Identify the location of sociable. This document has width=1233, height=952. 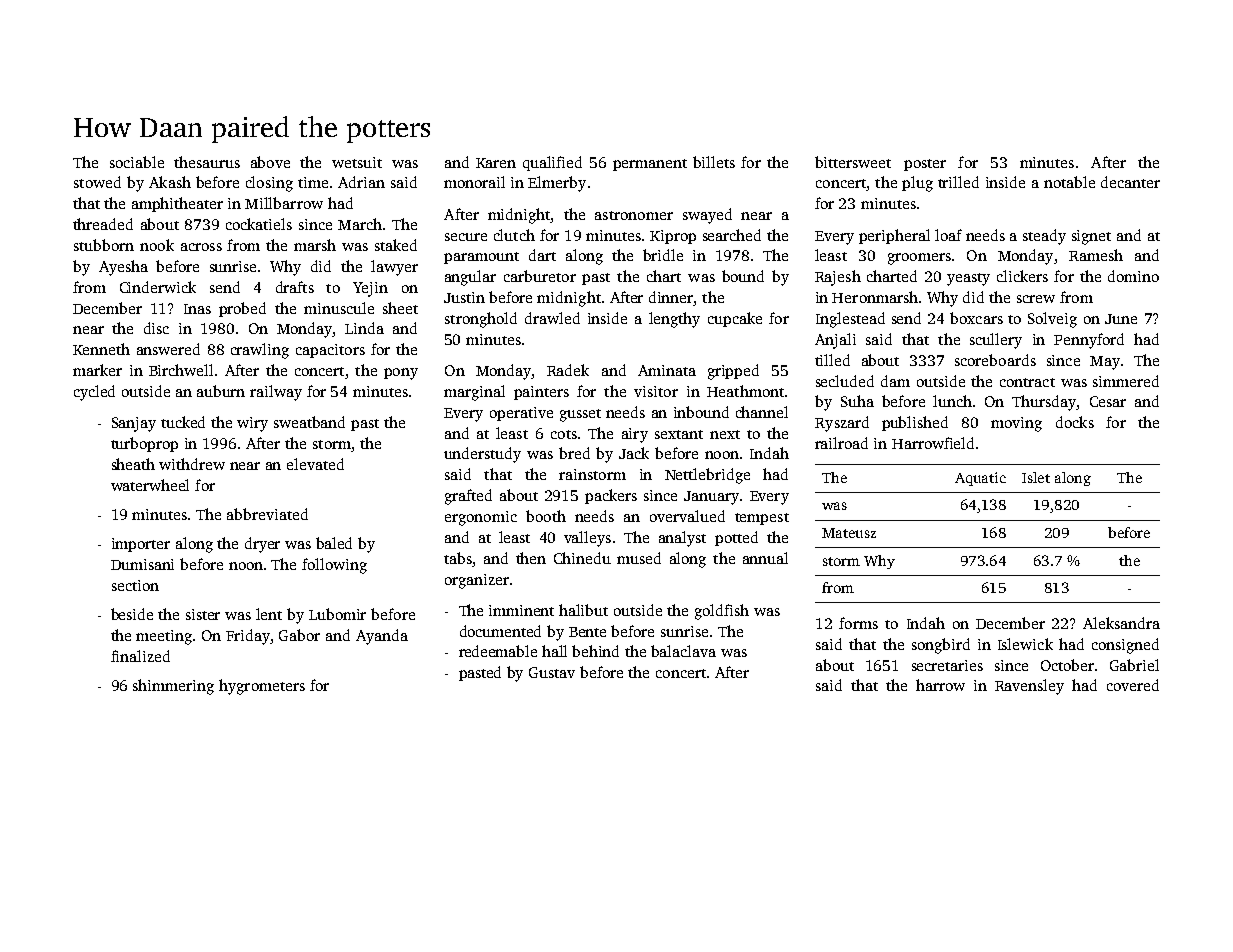
(137, 162).
